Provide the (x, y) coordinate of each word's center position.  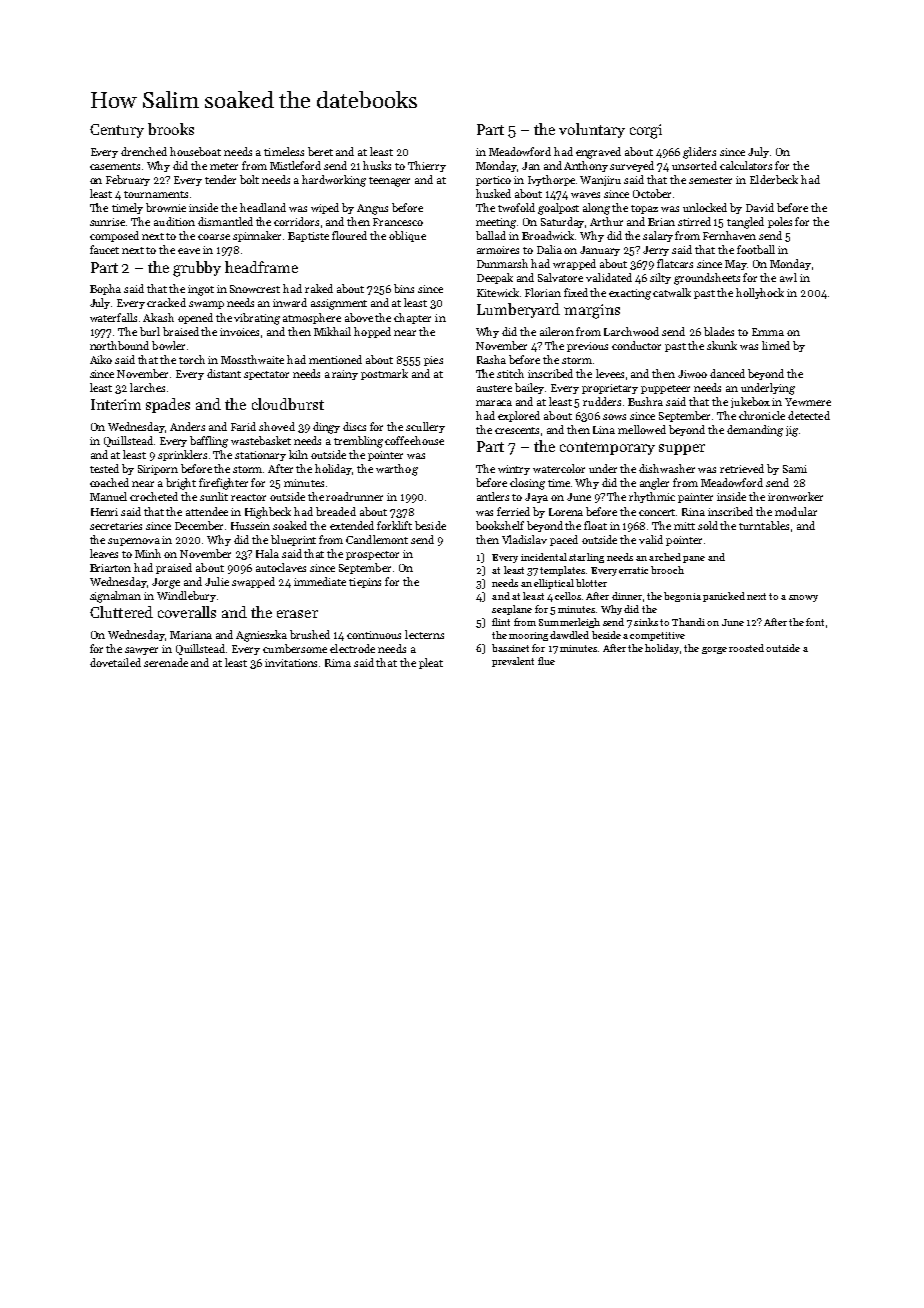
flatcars (675, 263)
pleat (431, 663)
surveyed (632, 166)
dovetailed (115, 662)
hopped (372, 332)
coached (109, 482)
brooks (171, 129)
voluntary (592, 130)
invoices (239, 332)
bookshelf (500, 525)
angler (654, 484)
